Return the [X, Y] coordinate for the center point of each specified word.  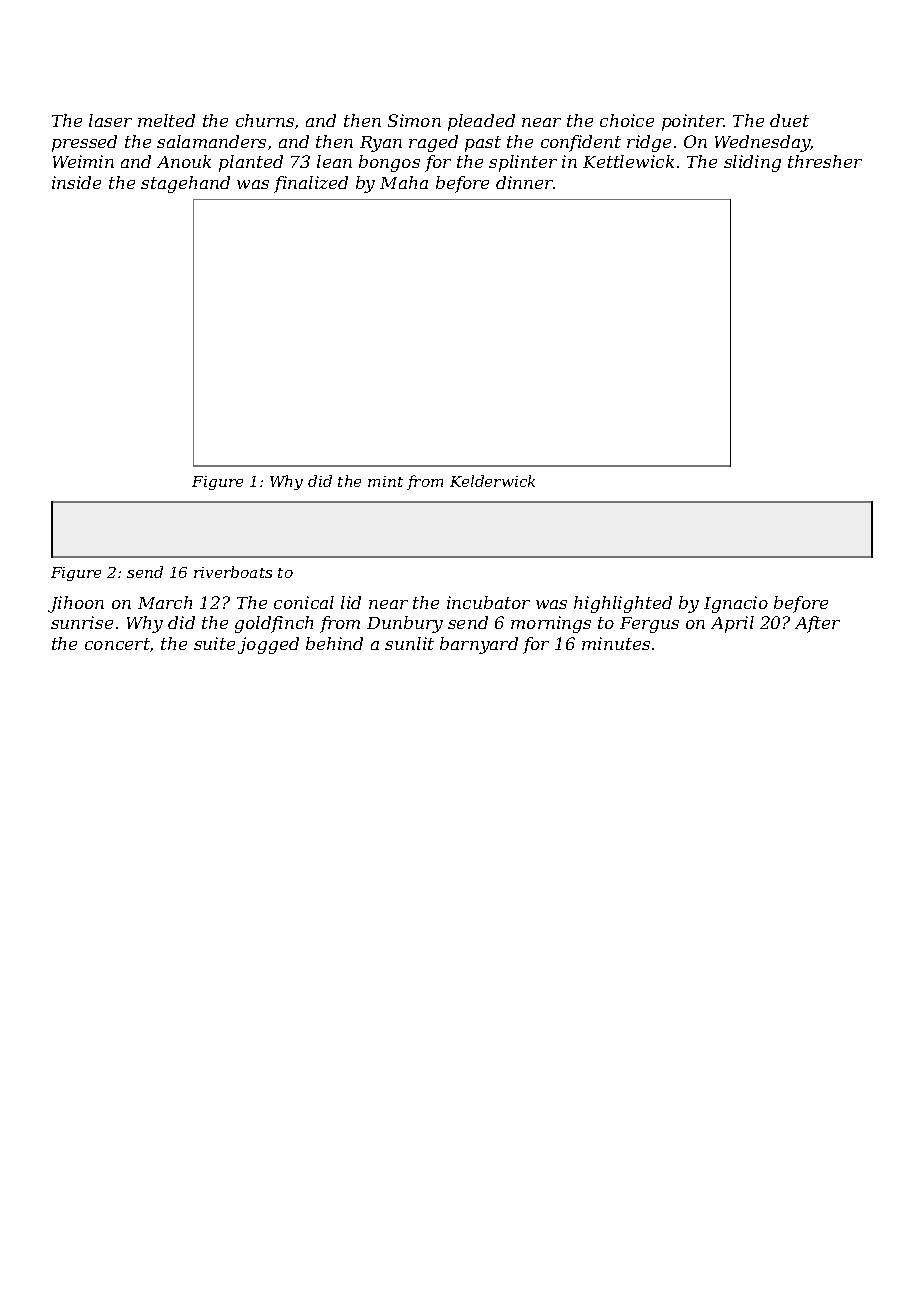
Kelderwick [492, 481]
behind [334, 643]
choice [627, 120]
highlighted [623, 604]
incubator [488, 602]
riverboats [233, 572]
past [483, 144]
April [732, 624]
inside [76, 182]
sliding [752, 163]
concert [117, 644]
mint [385, 481]
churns [265, 120]
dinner [524, 182]
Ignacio [736, 604]
